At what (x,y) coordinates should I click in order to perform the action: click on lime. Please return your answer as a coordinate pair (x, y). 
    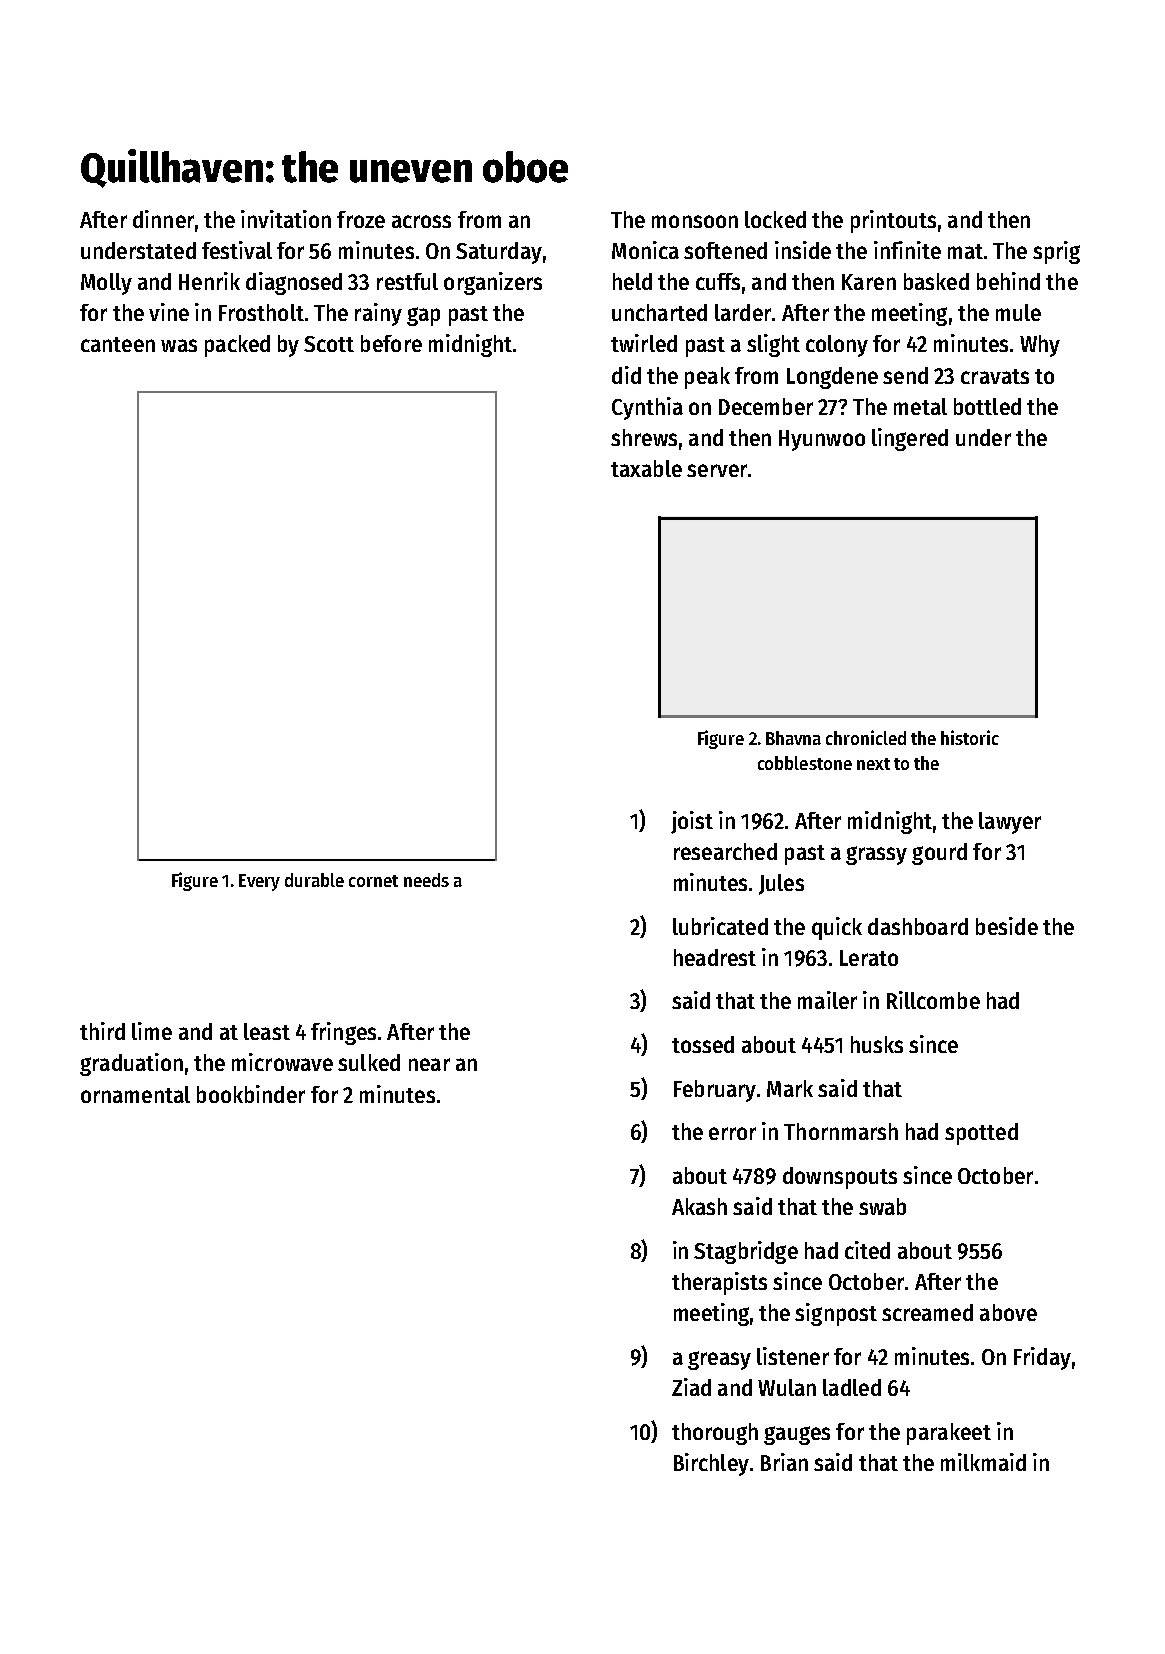
    Looking at the image, I should click on (152, 1031).
